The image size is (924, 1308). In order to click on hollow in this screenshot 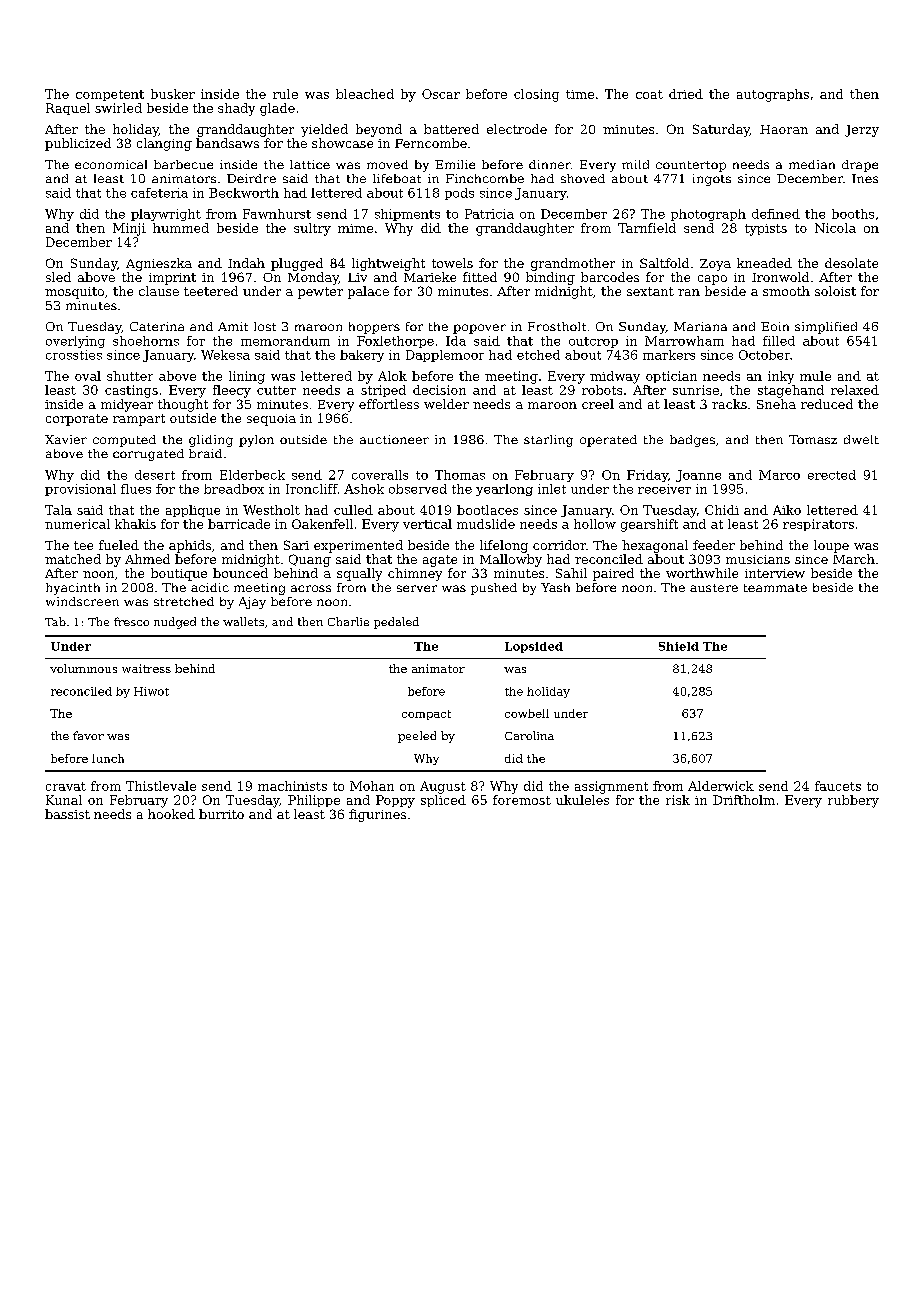, I will do `click(595, 524)`.
